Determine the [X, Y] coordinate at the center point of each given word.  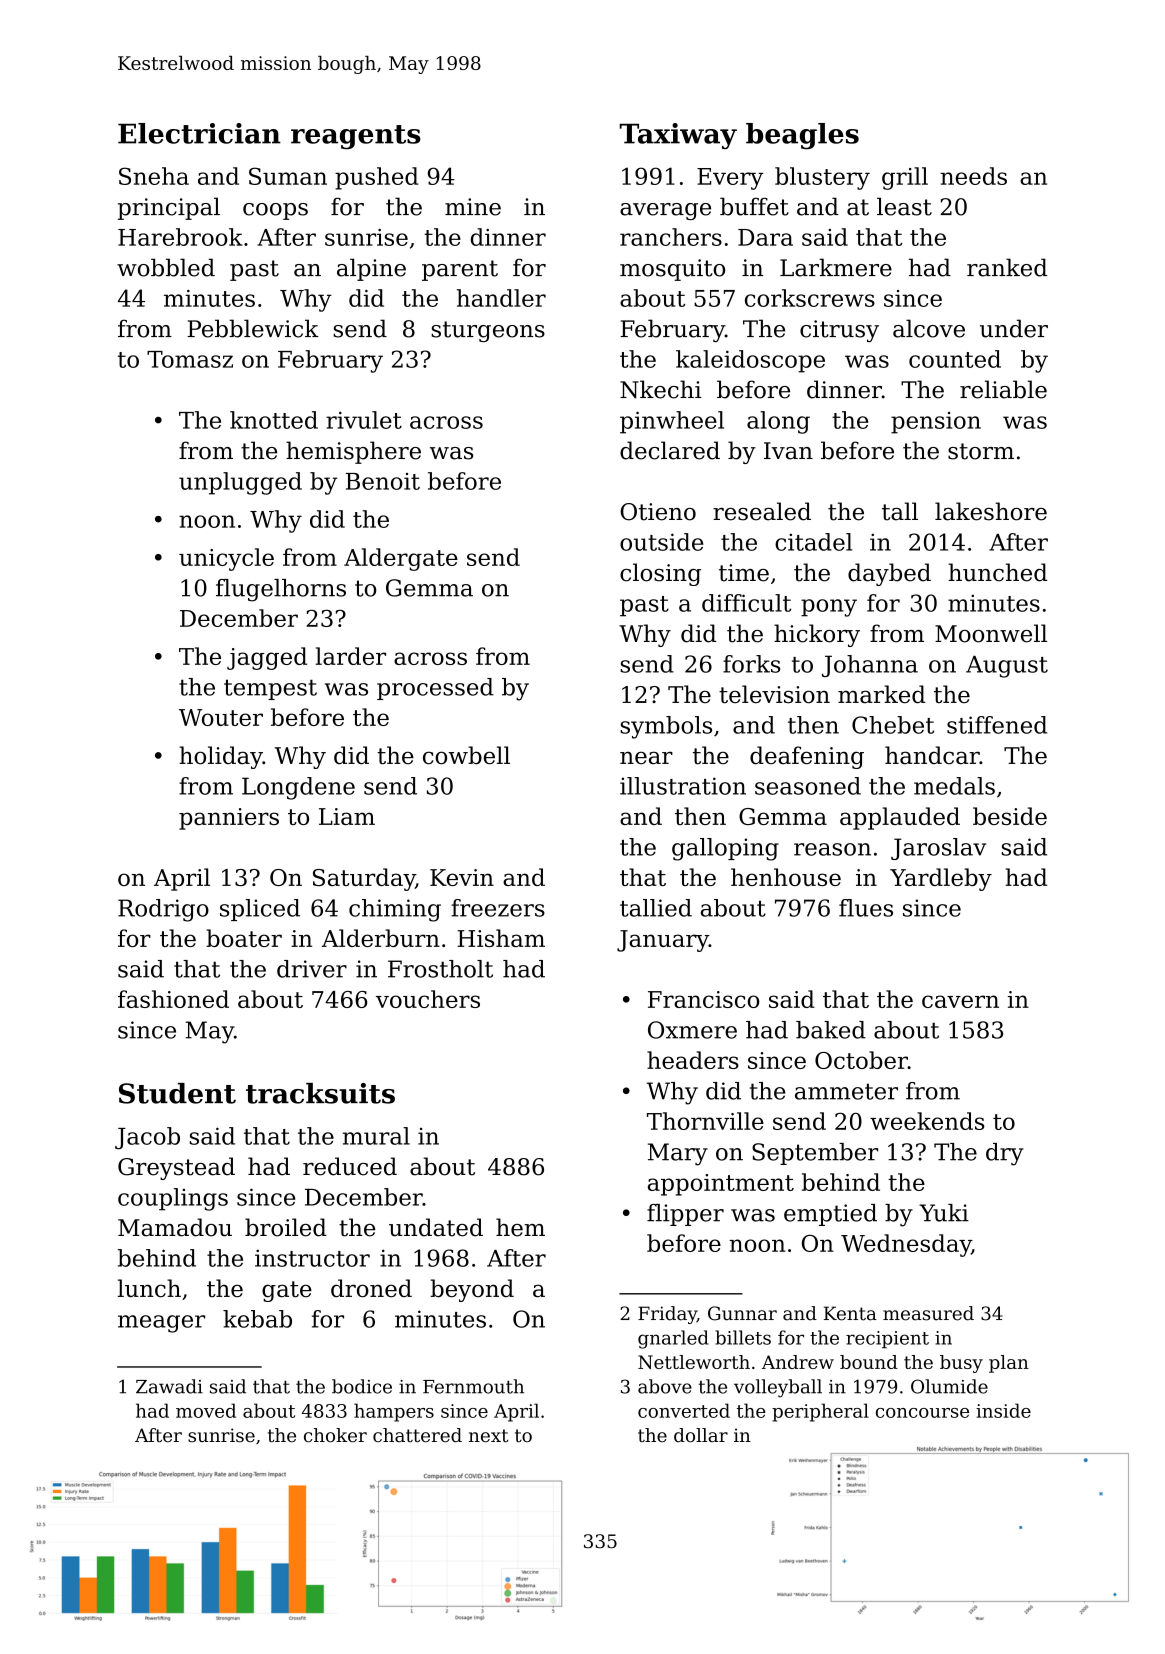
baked [831, 1030]
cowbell [466, 755]
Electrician [199, 133]
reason [832, 849]
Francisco [704, 999]
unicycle [226, 559]
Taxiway [678, 136]
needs [973, 176]
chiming [395, 910]
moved [206, 1410]
